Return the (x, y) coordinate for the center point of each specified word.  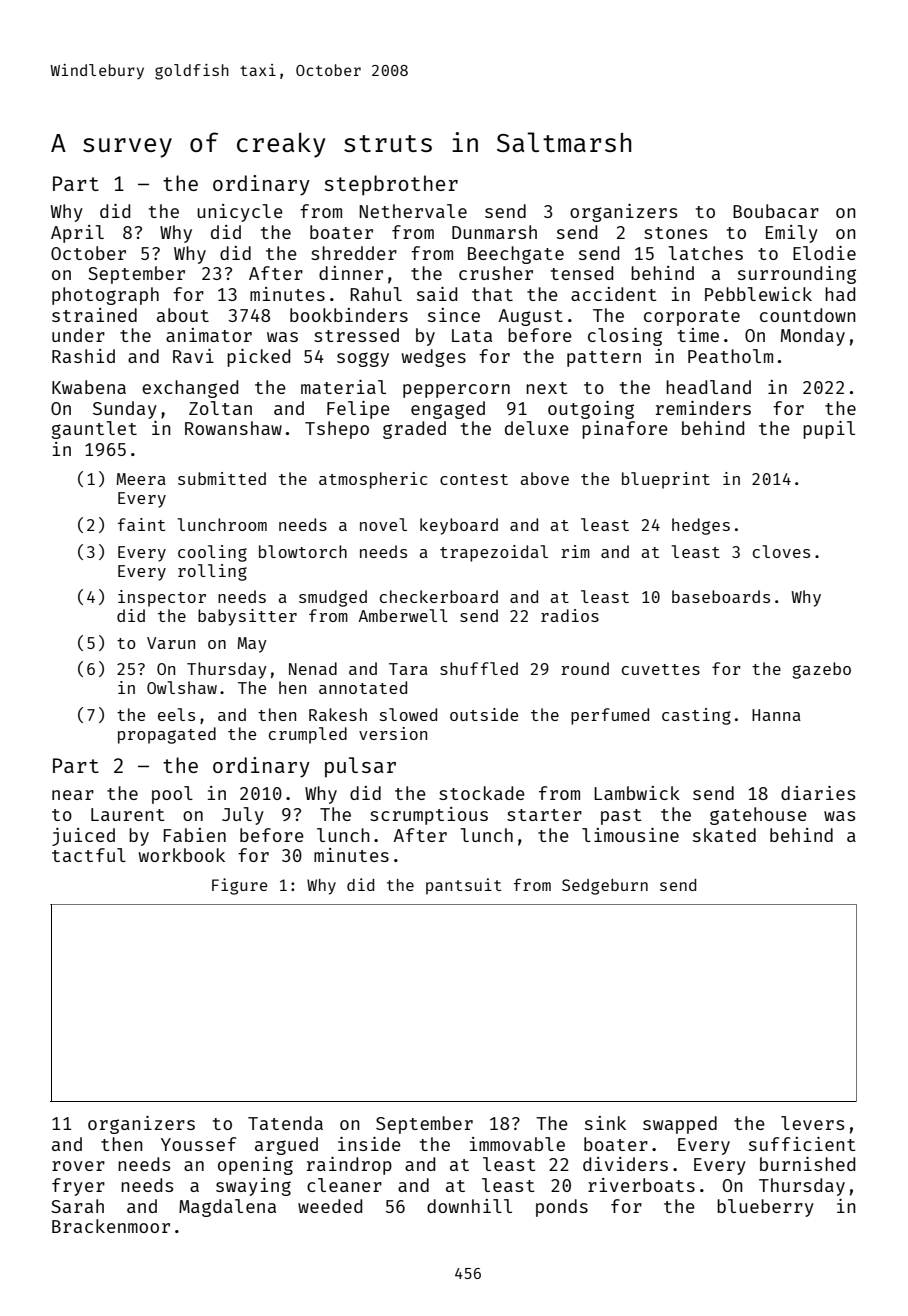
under (78, 335)
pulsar (360, 767)
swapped (680, 1125)
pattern (604, 359)
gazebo (821, 670)
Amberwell (403, 615)
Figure (240, 886)
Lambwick (637, 793)
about (183, 315)
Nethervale (413, 211)
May (252, 645)
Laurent (128, 814)
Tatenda (285, 1123)
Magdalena (227, 1208)
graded (414, 430)
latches (705, 253)
